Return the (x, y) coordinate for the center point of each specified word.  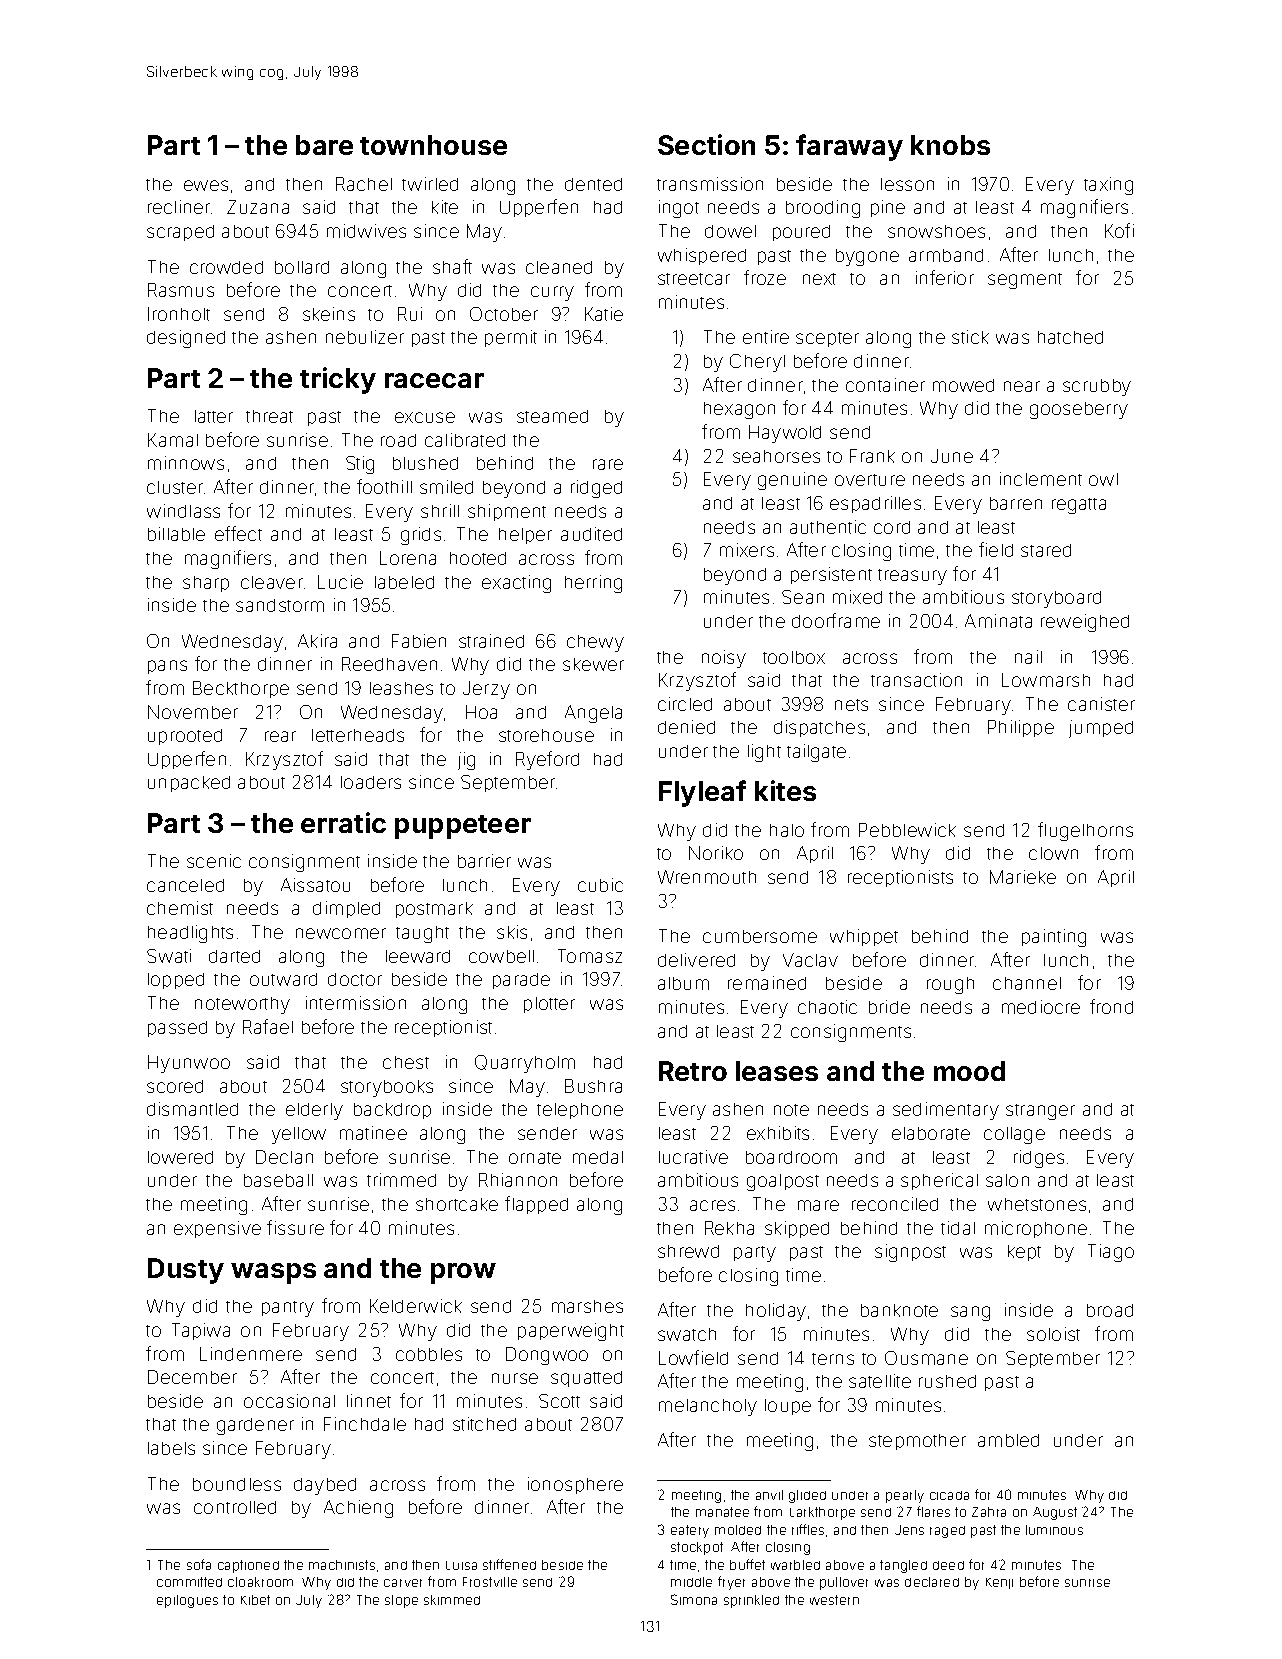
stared (1046, 550)
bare (324, 145)
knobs (950, 145)
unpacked (189, 784)
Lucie (340, 582)
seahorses (776, 456)
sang (970, 1313)
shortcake (457, 1204)
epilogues (187, 1601)
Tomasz (590, 956)
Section (706, 144)
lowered (180, 1157)
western (834, 1600)
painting (1054, 938)
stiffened (509, 1564)
